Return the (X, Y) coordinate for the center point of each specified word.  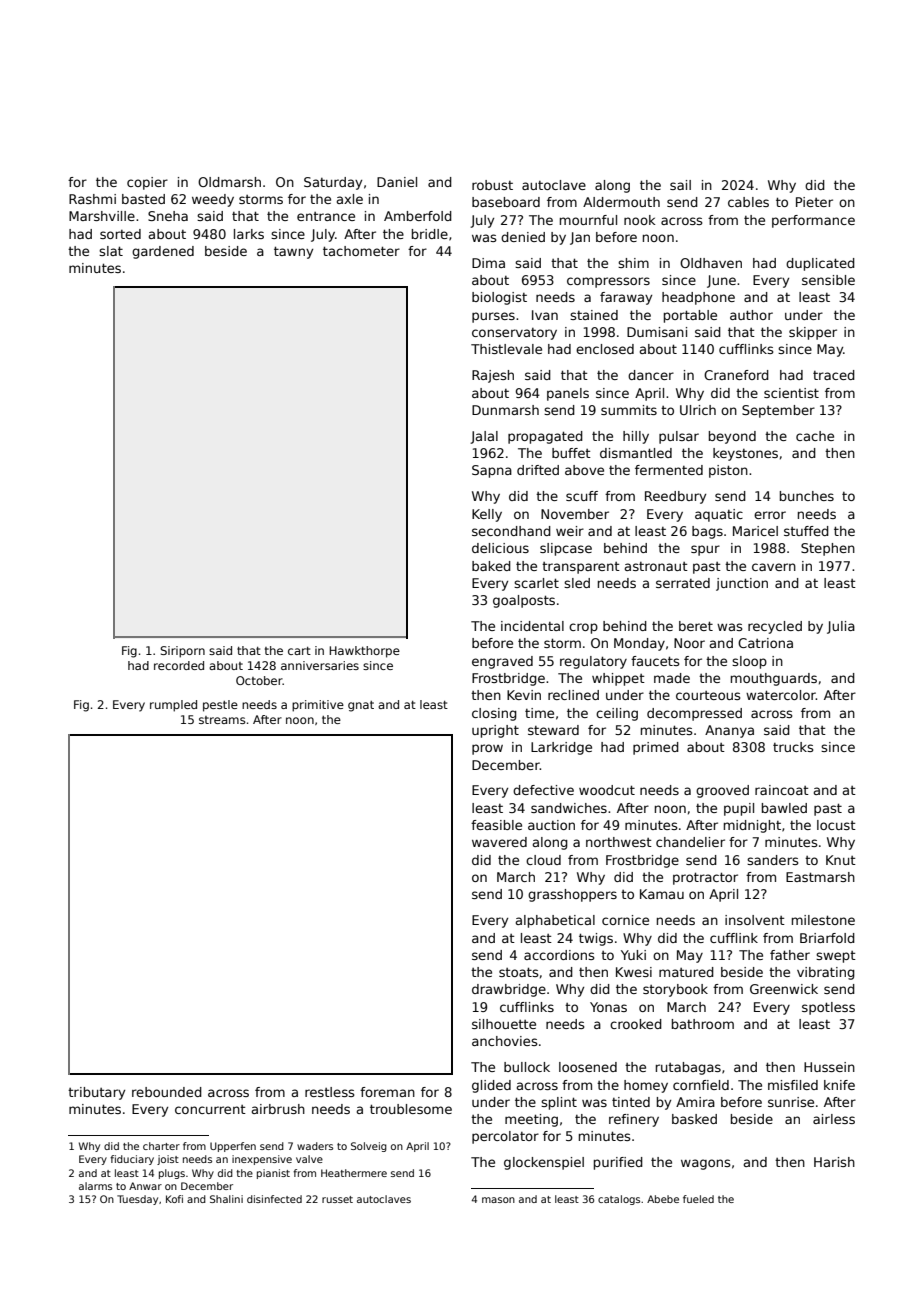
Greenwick (784, 989)
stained (594, 315)
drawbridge (509, 990)
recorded (179, 665)
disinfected (274, 1199)
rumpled (173, 706)
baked (491, 566)
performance (813, 221)
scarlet (536, 583)
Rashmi (92, 199)
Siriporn (182, 652)
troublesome (411, 1109)
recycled (775, 627)
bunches (807, 496)
